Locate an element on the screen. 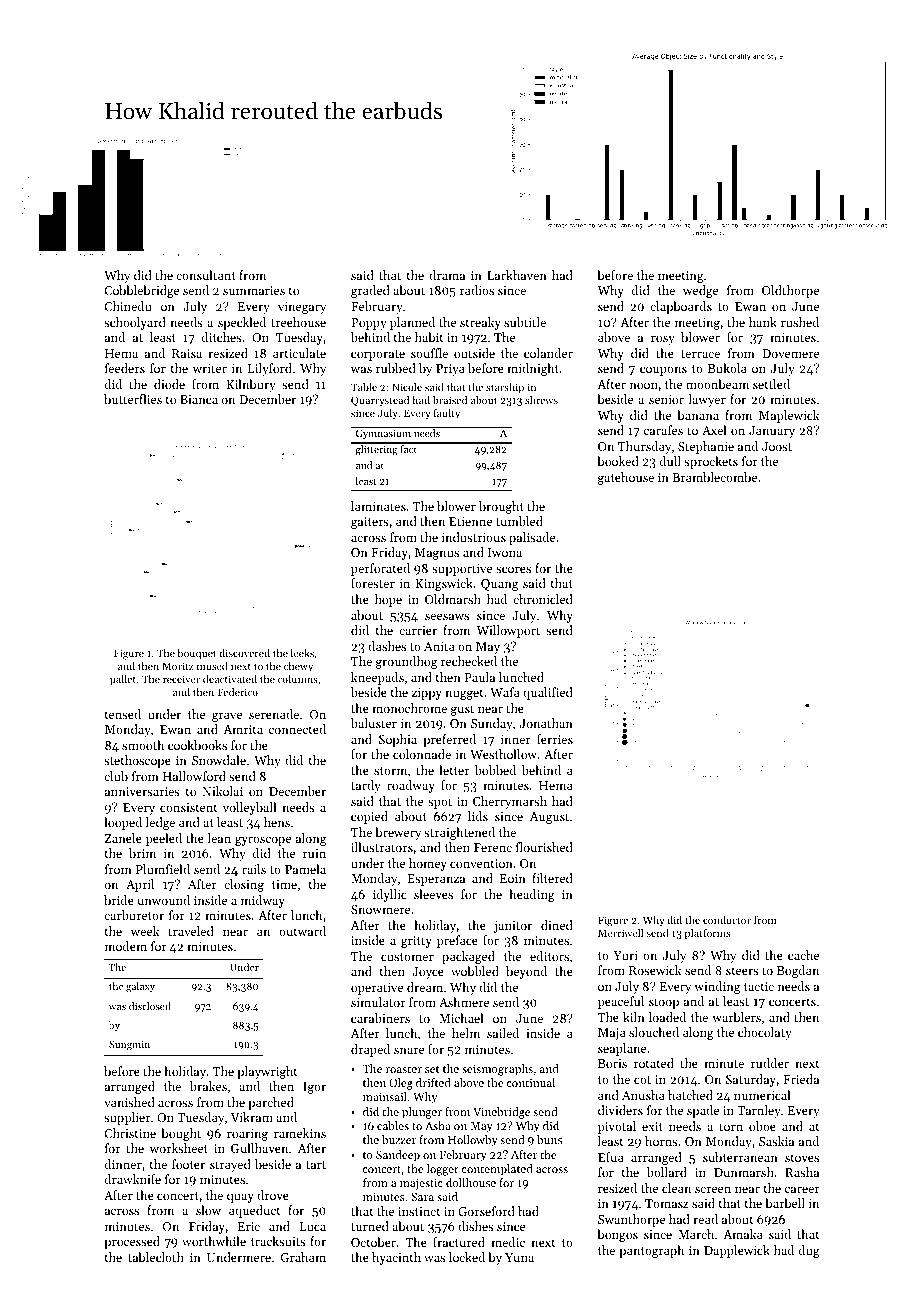 Image resolution: width=924 pixels, height=1308 pixels. continual is located at coordinates (531, 1082).
